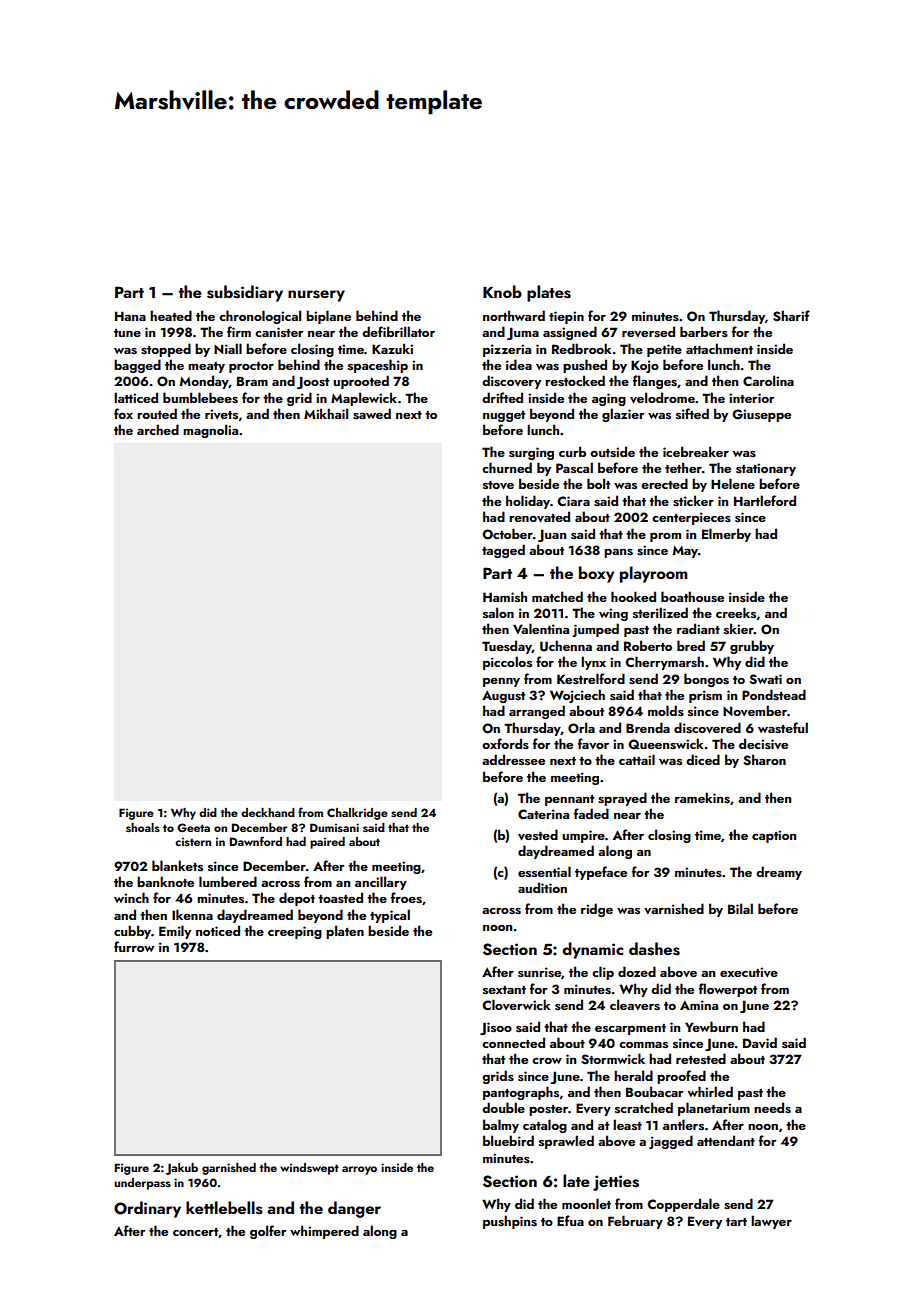  Describe the element at coordinates (664, 483) in the screenshot. I see `erected` at that location.
